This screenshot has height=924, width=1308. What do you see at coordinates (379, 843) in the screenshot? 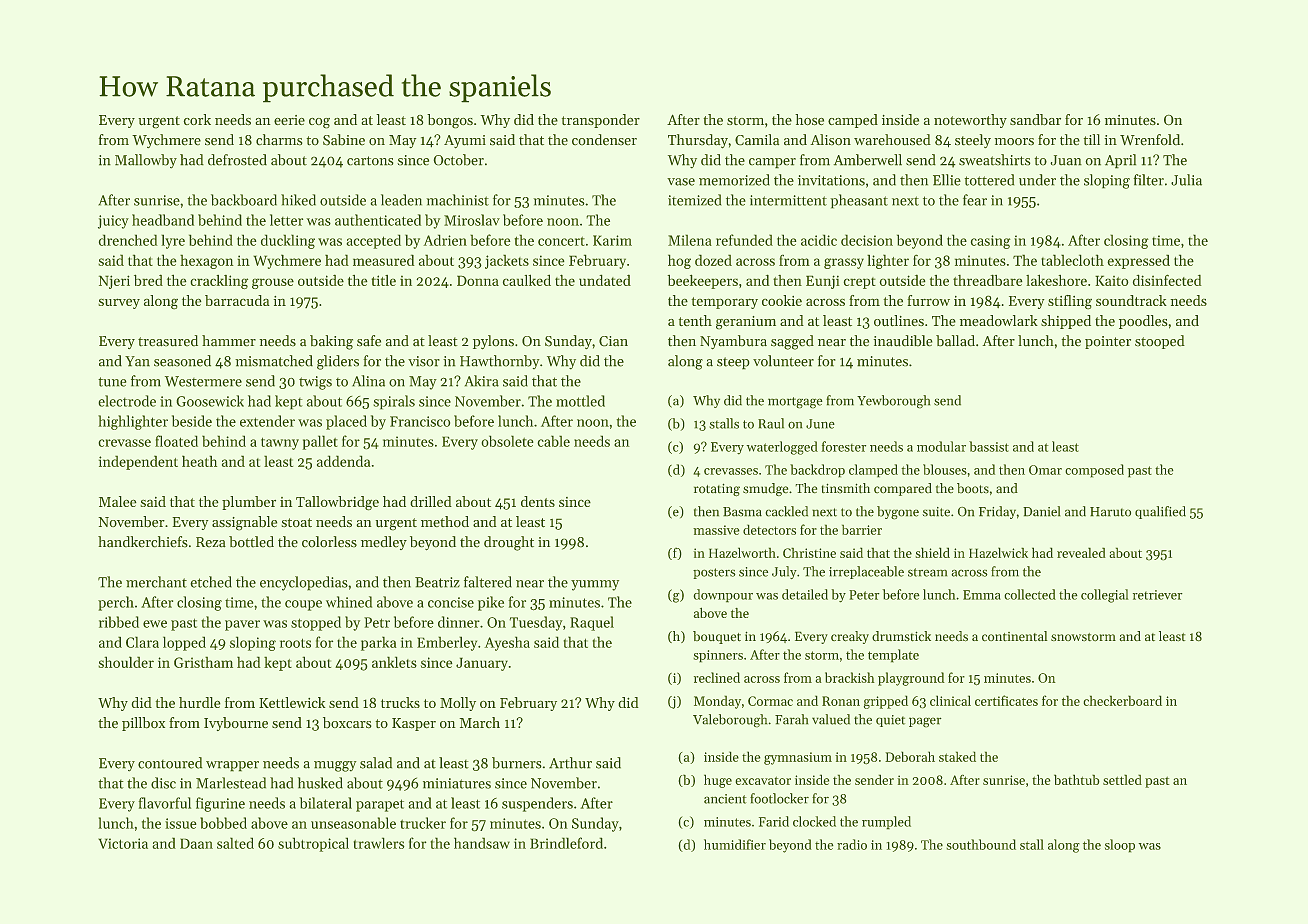
I see `trawlers` at bounding box center [379, 843].
